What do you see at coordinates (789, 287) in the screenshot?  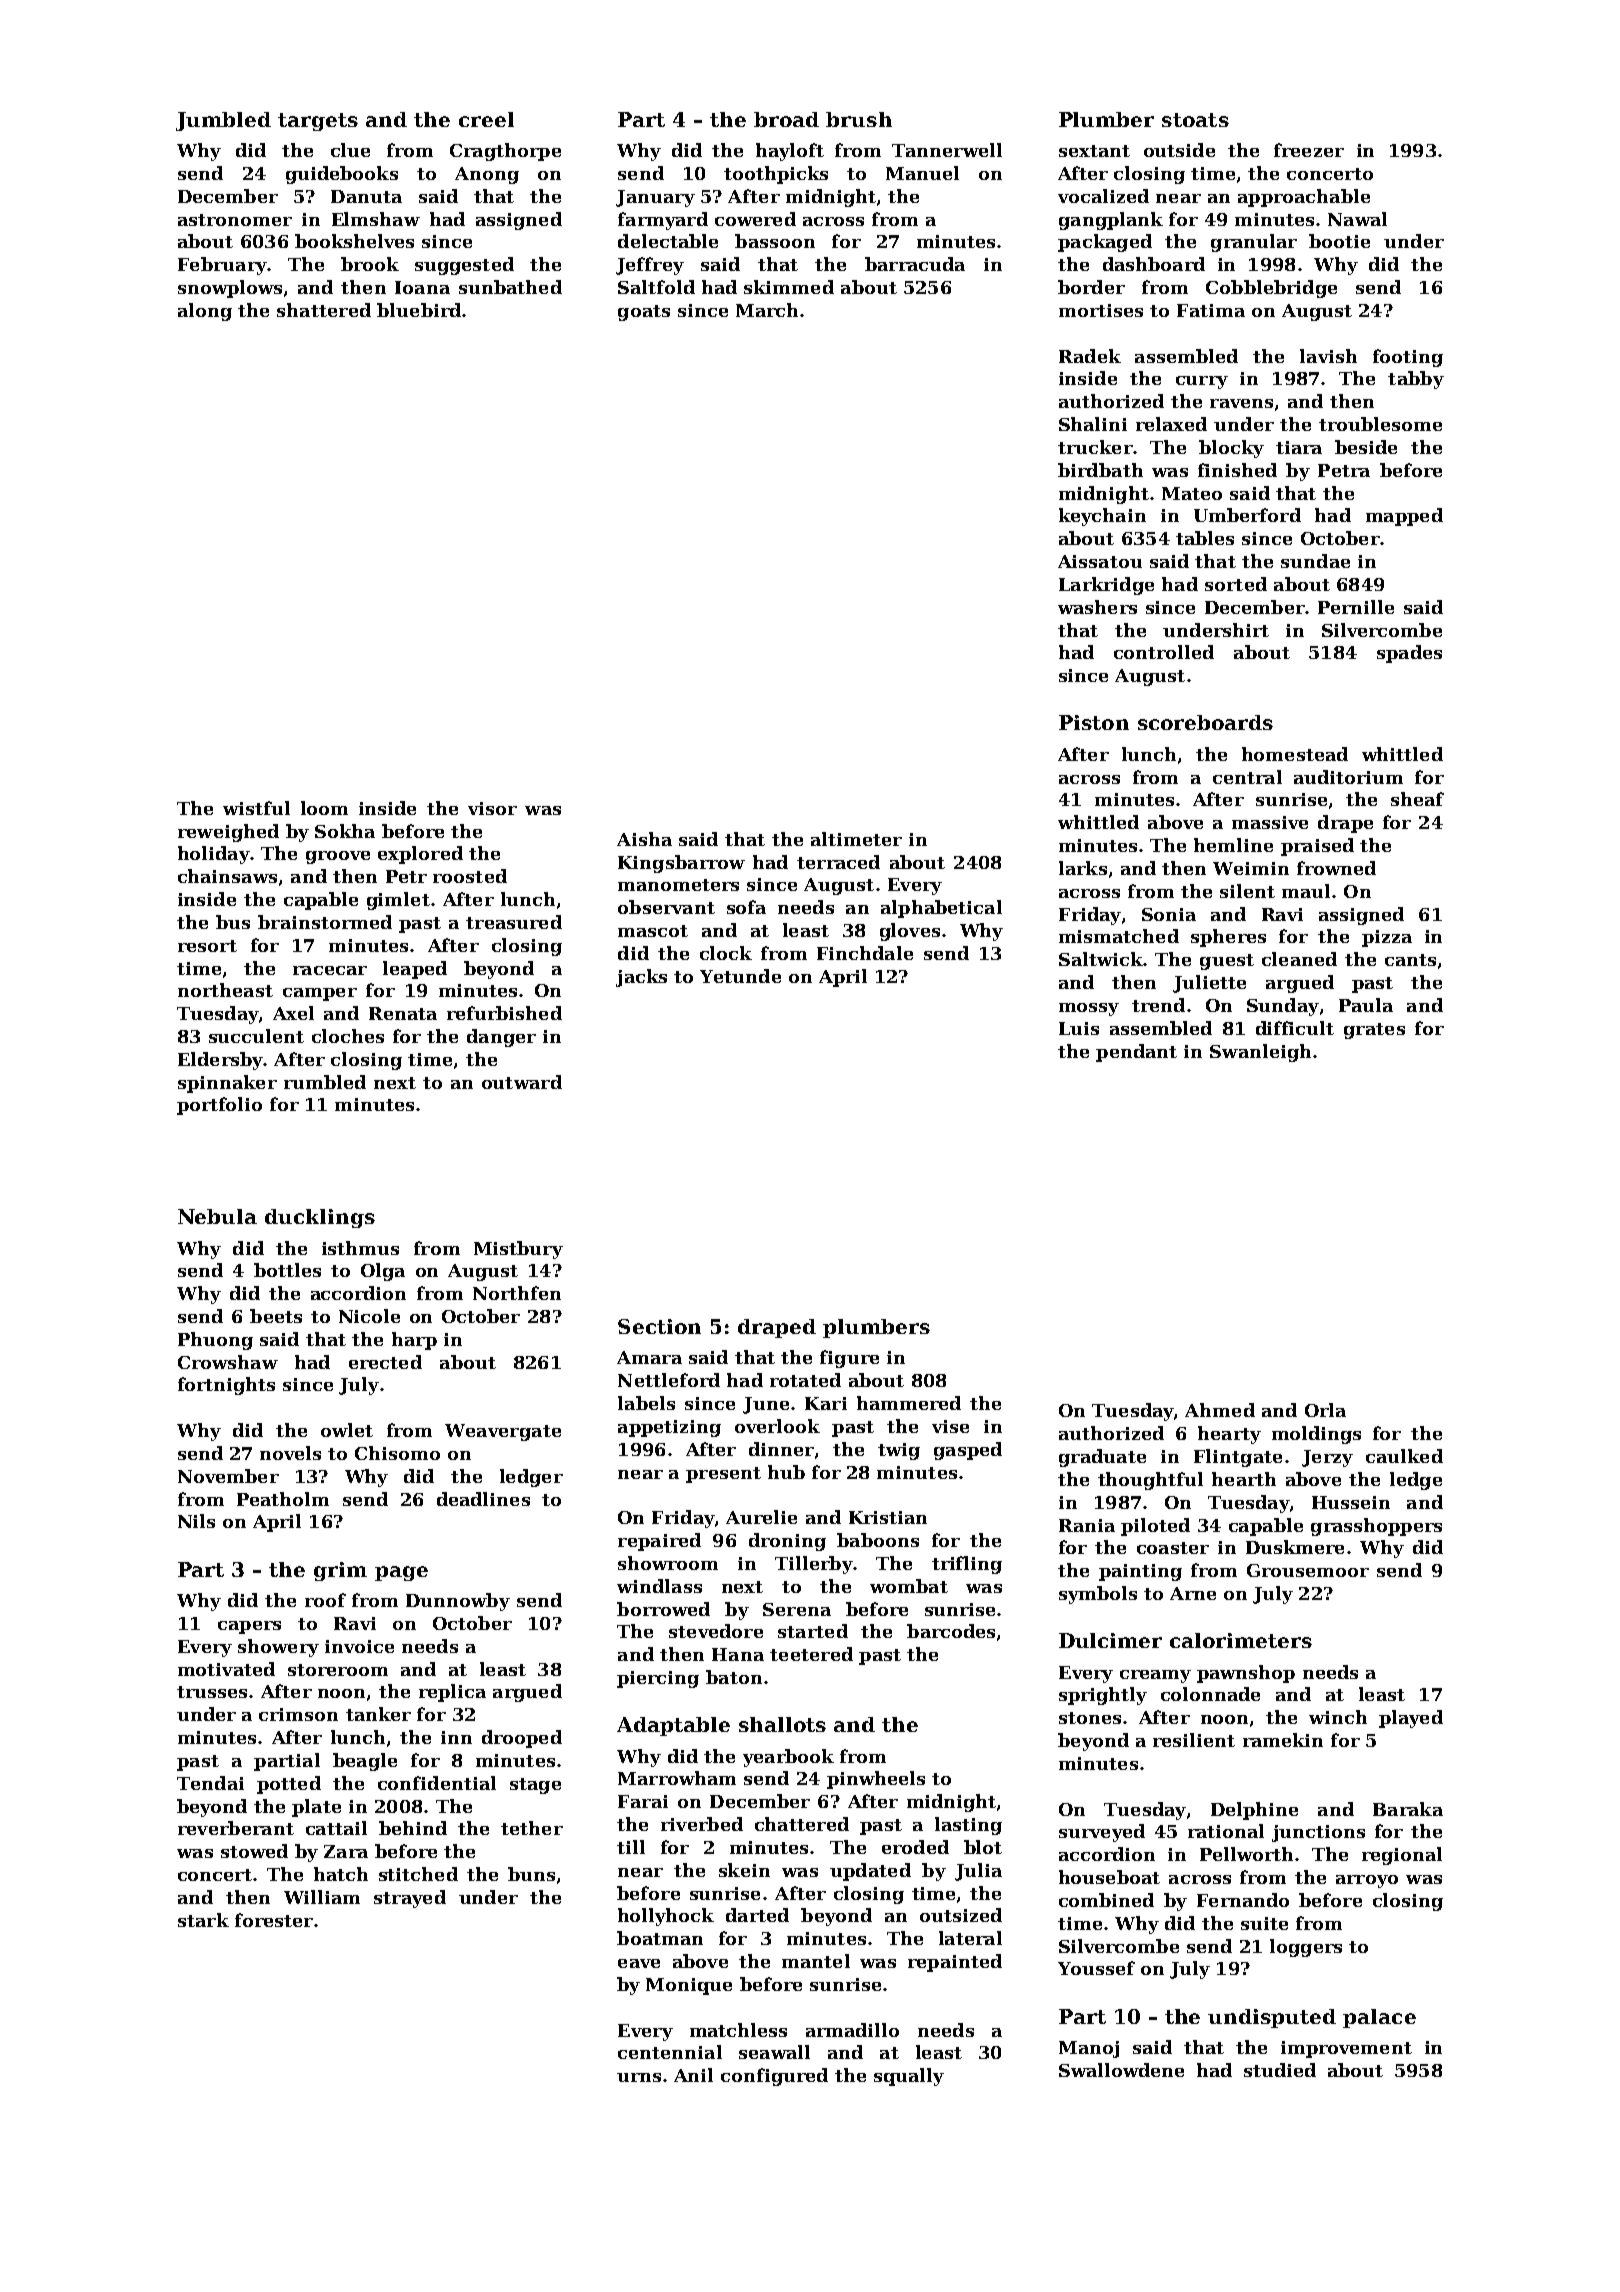 I see `skimmed` at bounding box center [789, 287].
